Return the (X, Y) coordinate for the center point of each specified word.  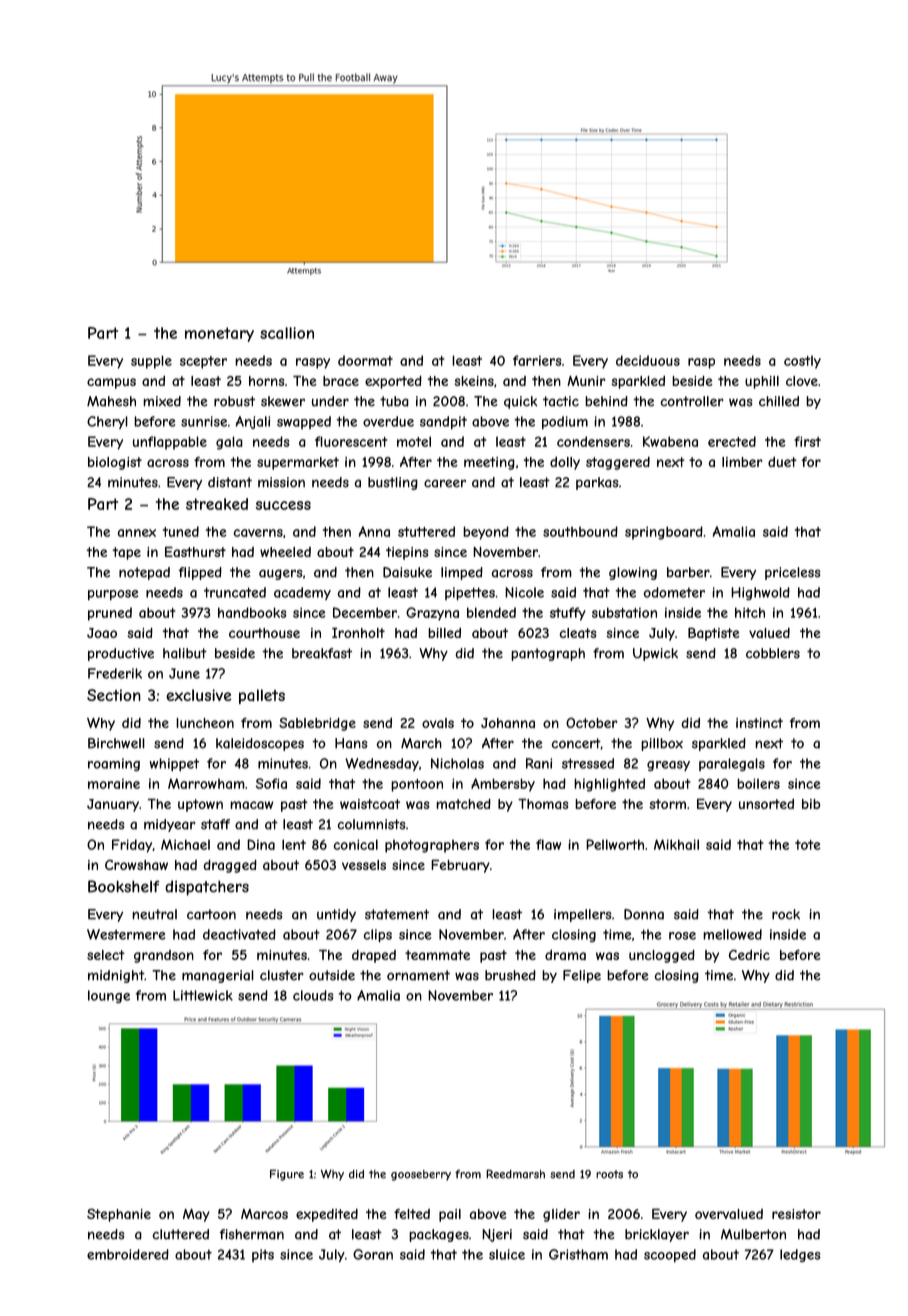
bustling (393, 483)
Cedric (749, 955)
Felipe (582, 976)
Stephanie (119, 1215)
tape (127, 553)
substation (624, 612)
